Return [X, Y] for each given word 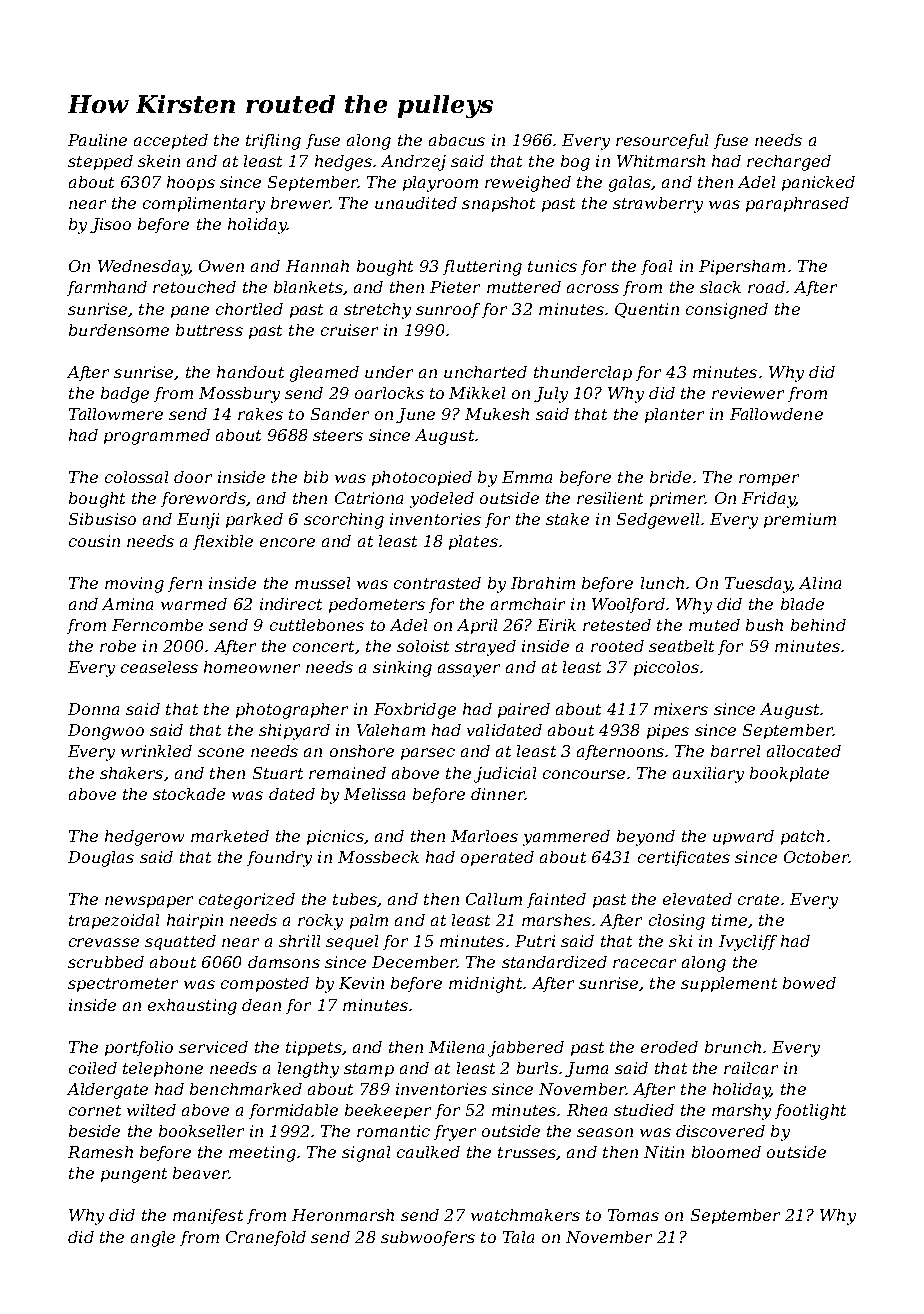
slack [720, 287]
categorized [247, 901]
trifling [273, 142]
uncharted [485, 372]
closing [677, 922]
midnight [485, 985]
